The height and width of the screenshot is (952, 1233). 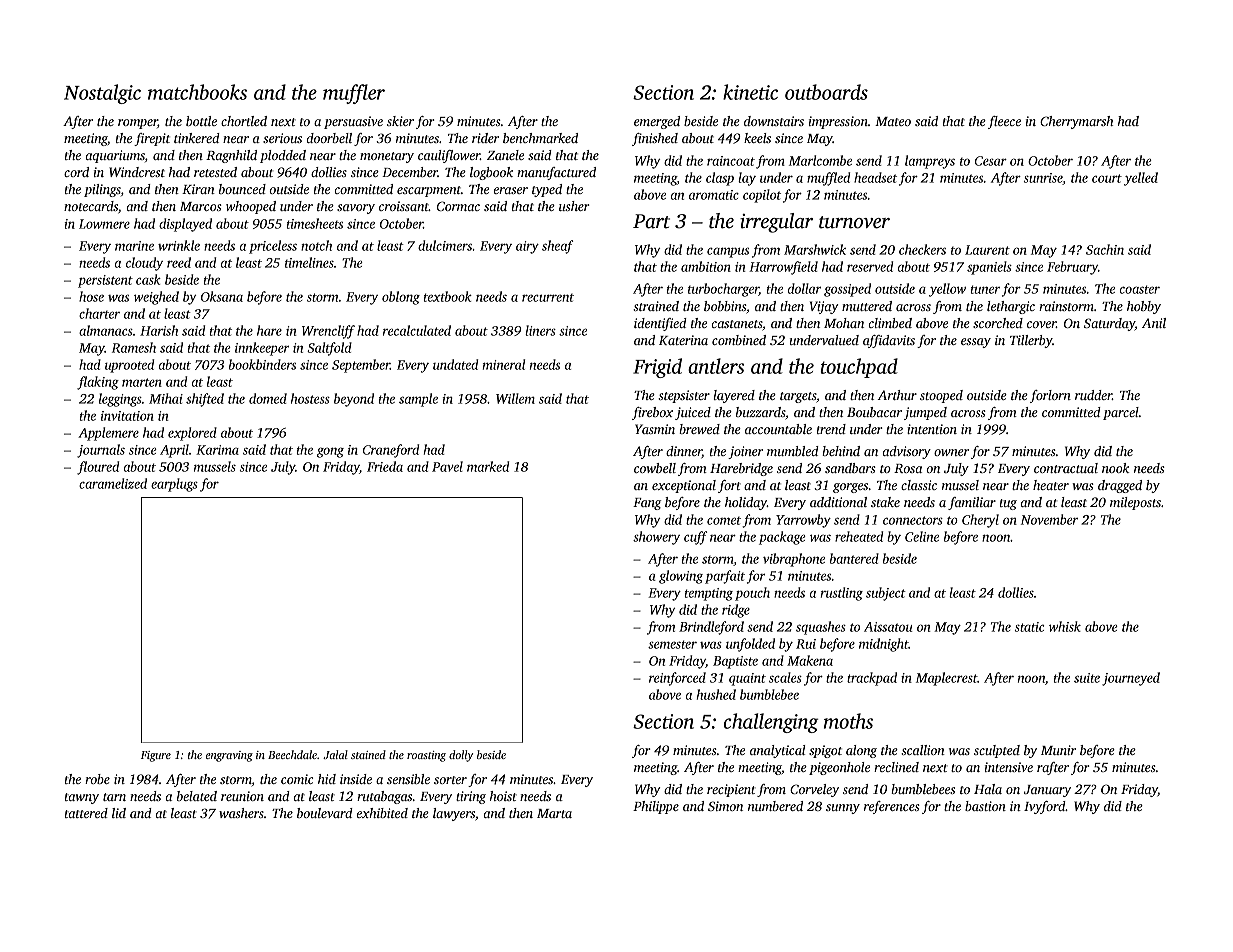 What do you see at coordinates (335, 754) in the screenshot?
I see `Jalal` at bounding box center [335, 754].
